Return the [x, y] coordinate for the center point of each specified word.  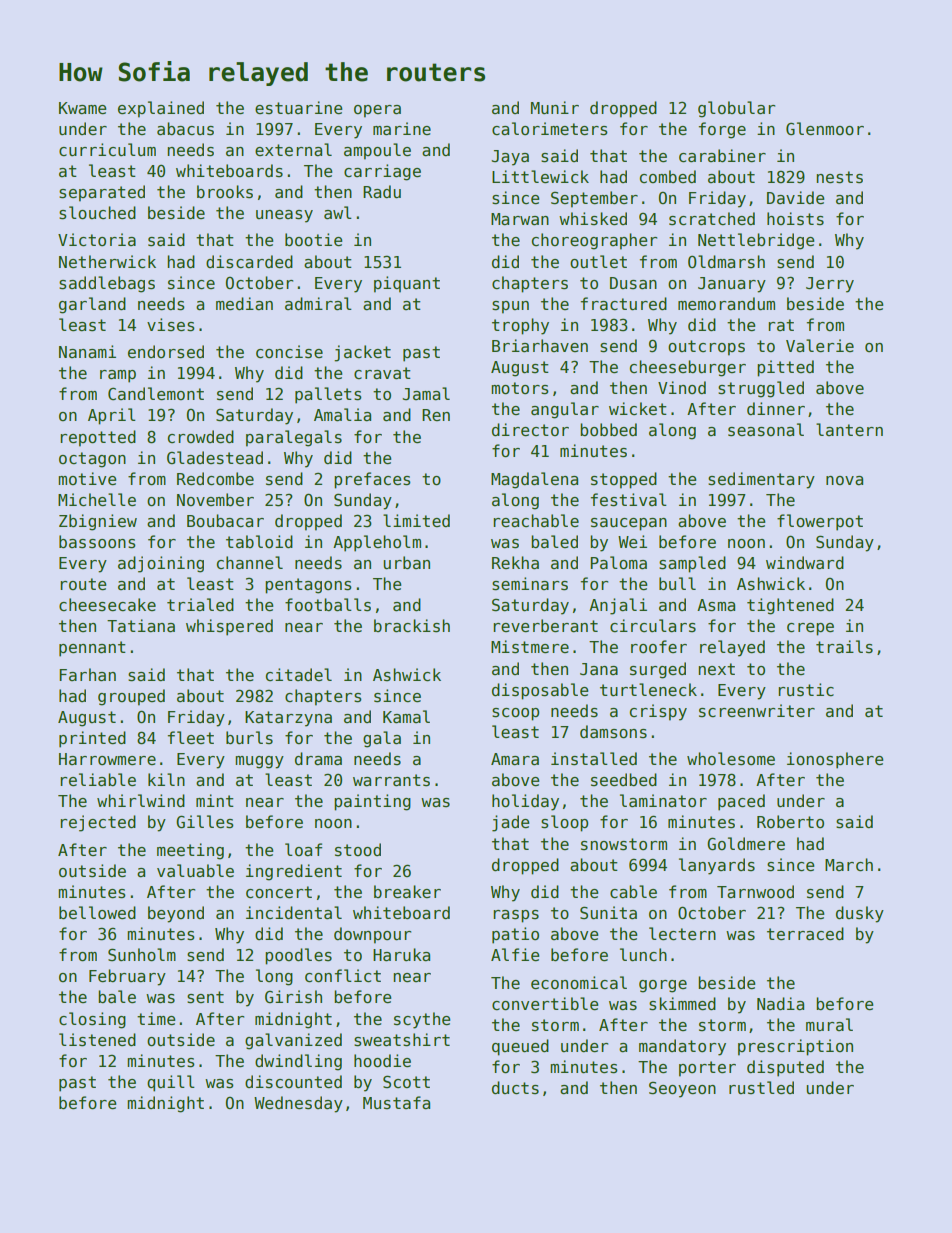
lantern [849, 429]
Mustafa [396, 1102]
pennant [92, 649]
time [156, 1018]
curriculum [107, 149]
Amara [515, 759]
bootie [313, 240]
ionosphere [835, 760]
